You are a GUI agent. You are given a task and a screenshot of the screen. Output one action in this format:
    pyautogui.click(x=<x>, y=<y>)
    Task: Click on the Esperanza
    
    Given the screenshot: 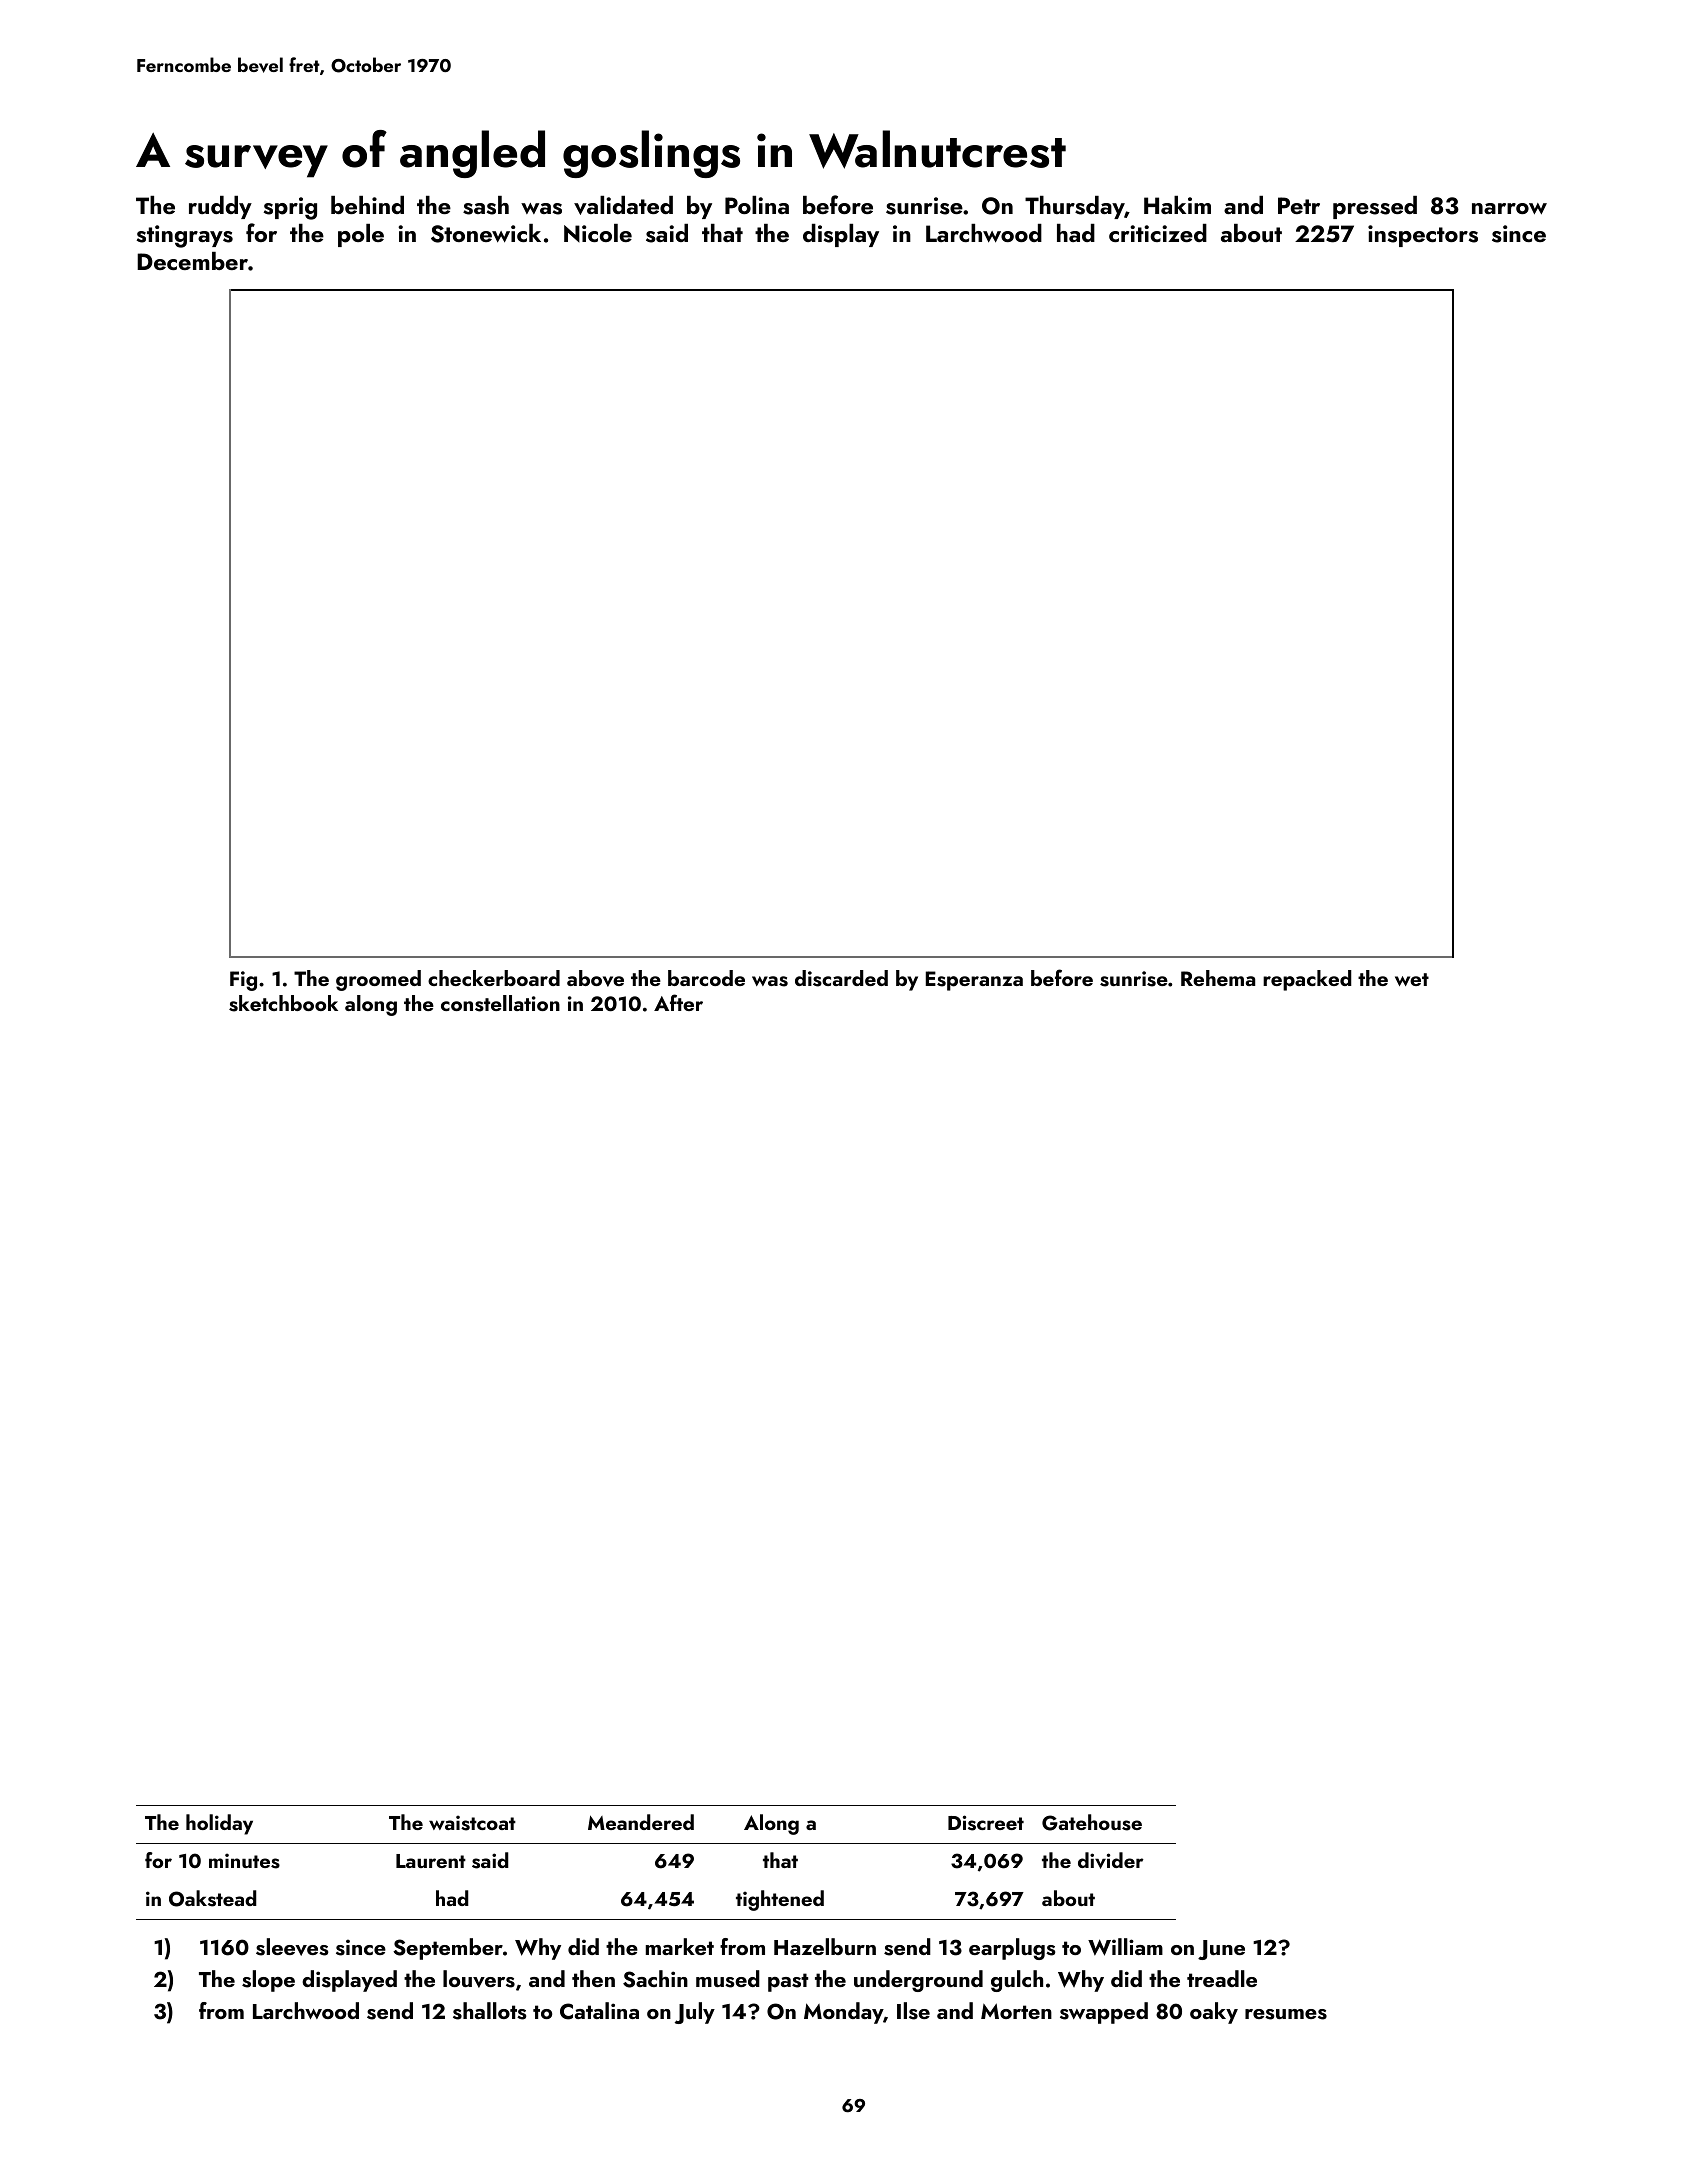 What is the action you would take?
    pyautogui.click(x=974, y=981)
